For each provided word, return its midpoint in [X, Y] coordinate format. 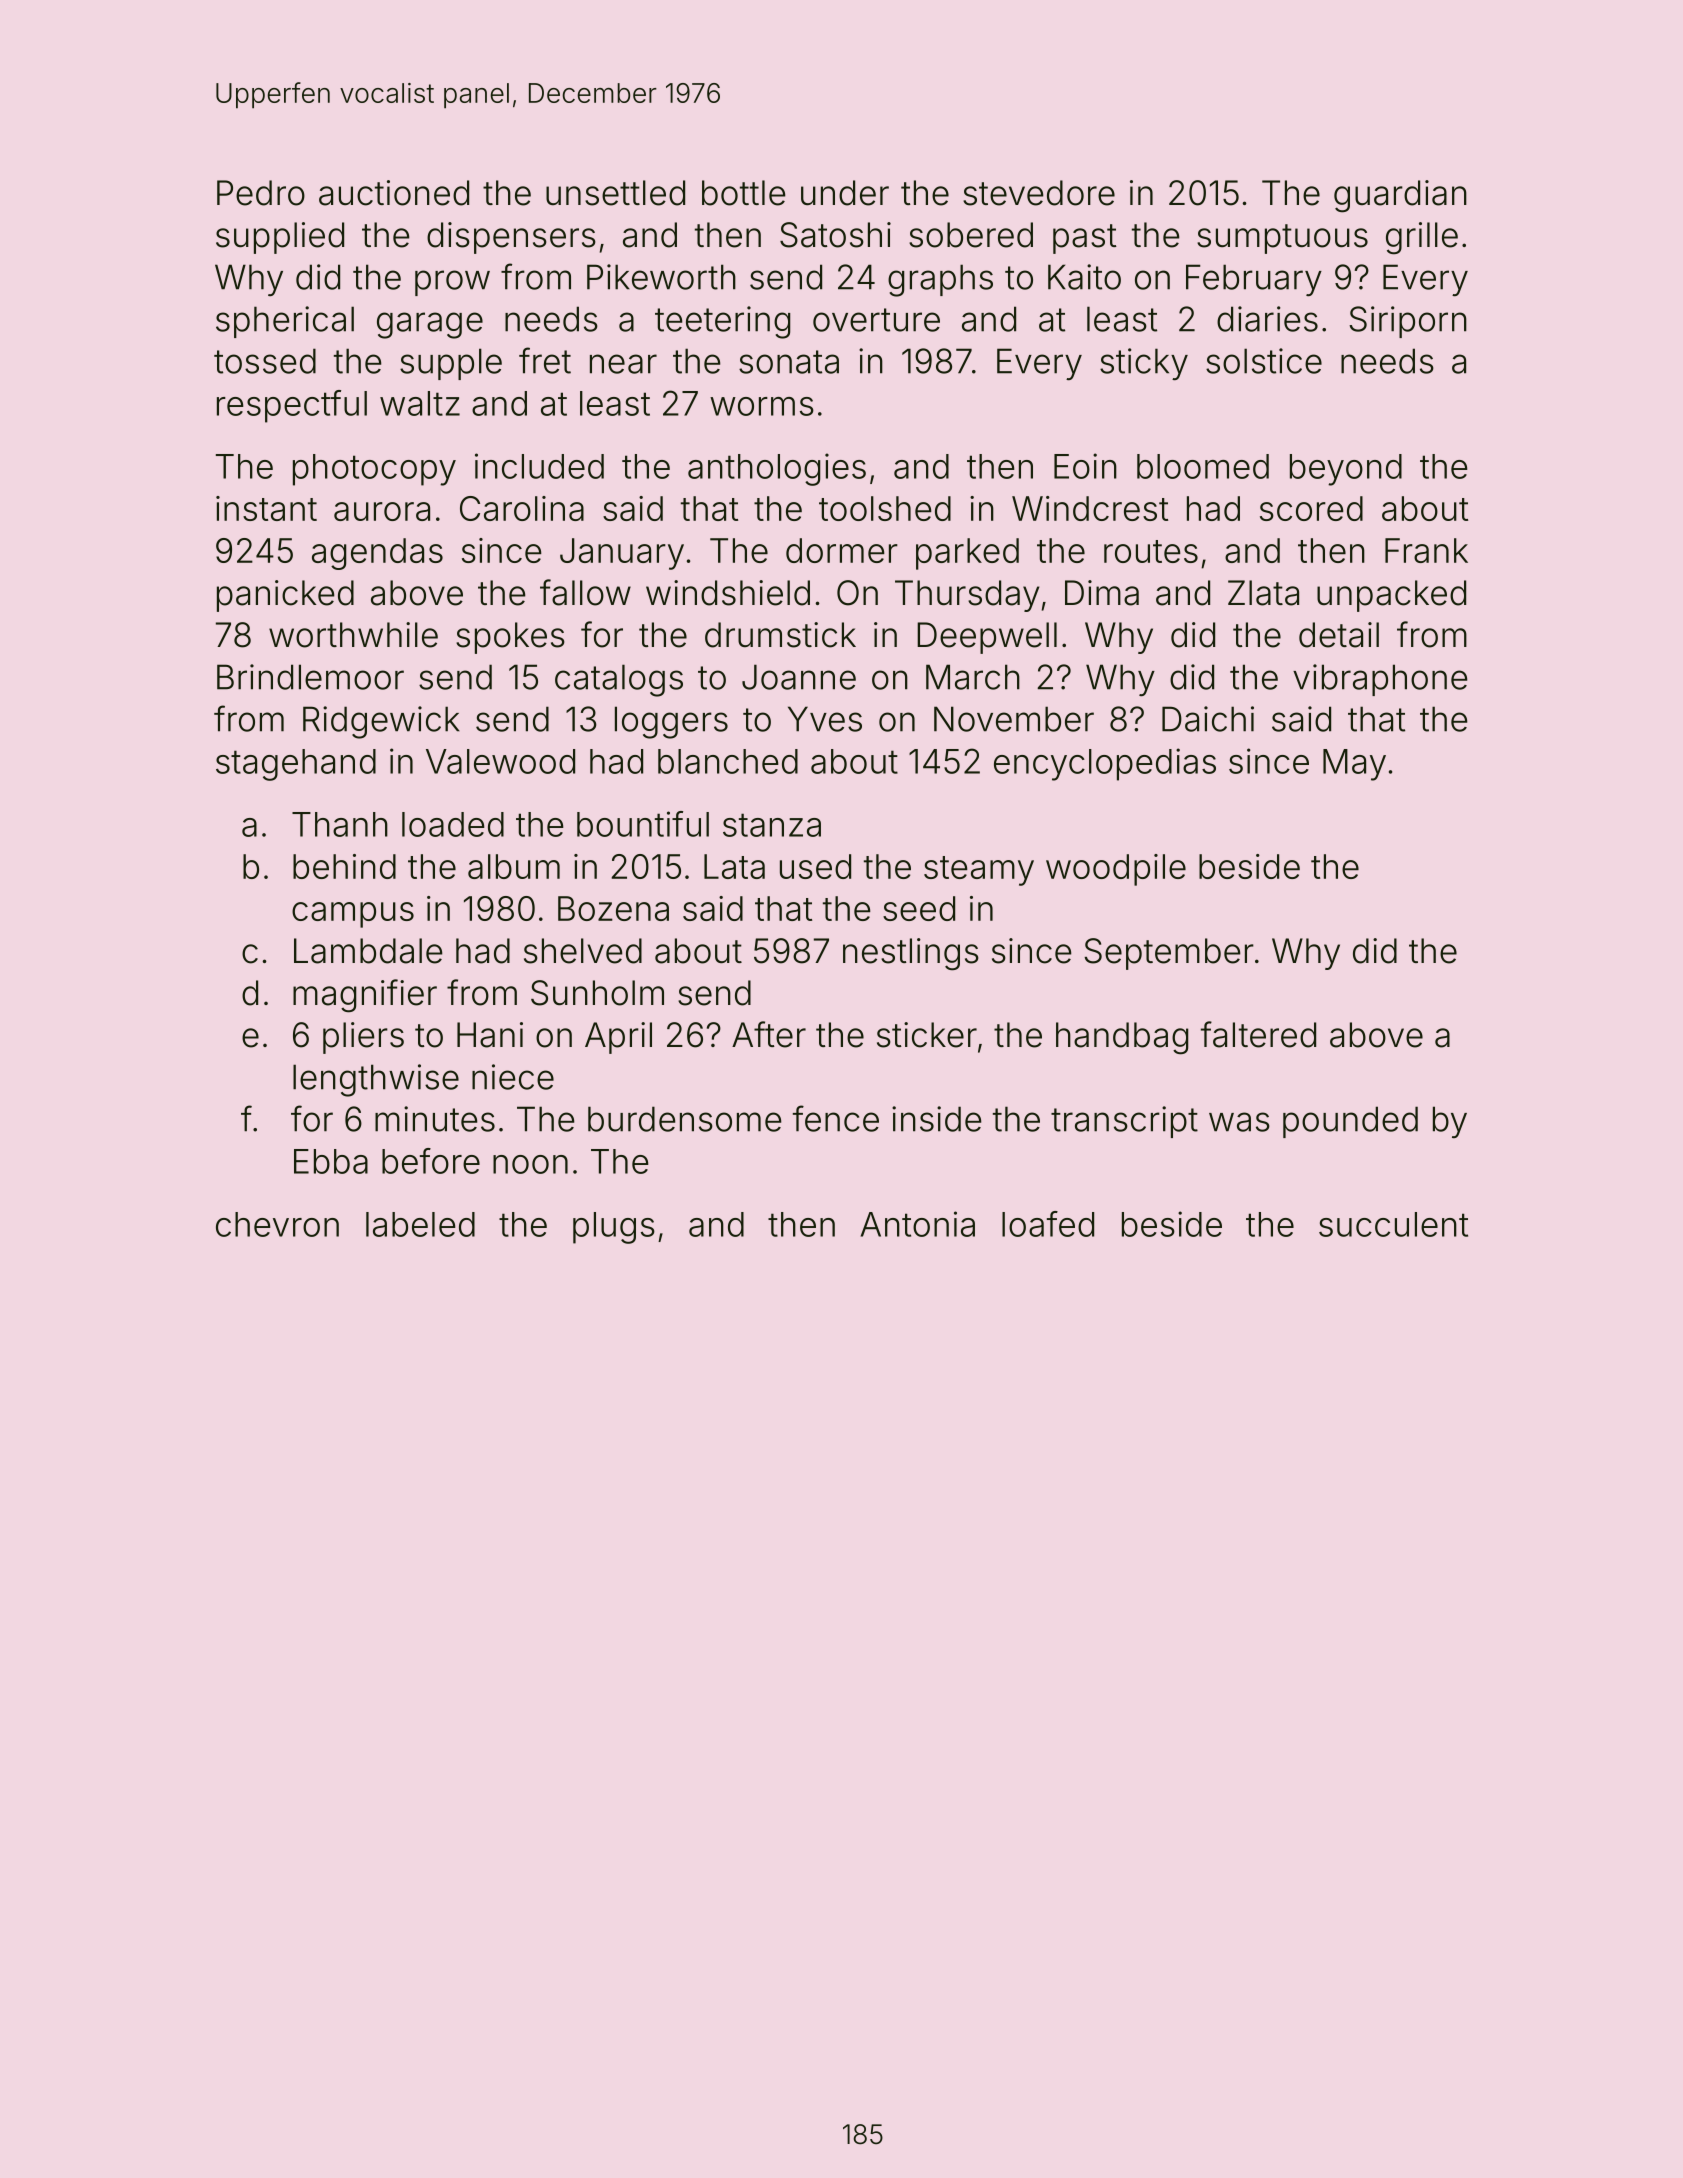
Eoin [1085, 466]
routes [1151, 551]
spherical [285, 322]
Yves [825, 719]
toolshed [885, 508]
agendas [377, 554]
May [1354, 765]
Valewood [500, 761]
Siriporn [1408, 322]
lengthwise [376, 1080]
